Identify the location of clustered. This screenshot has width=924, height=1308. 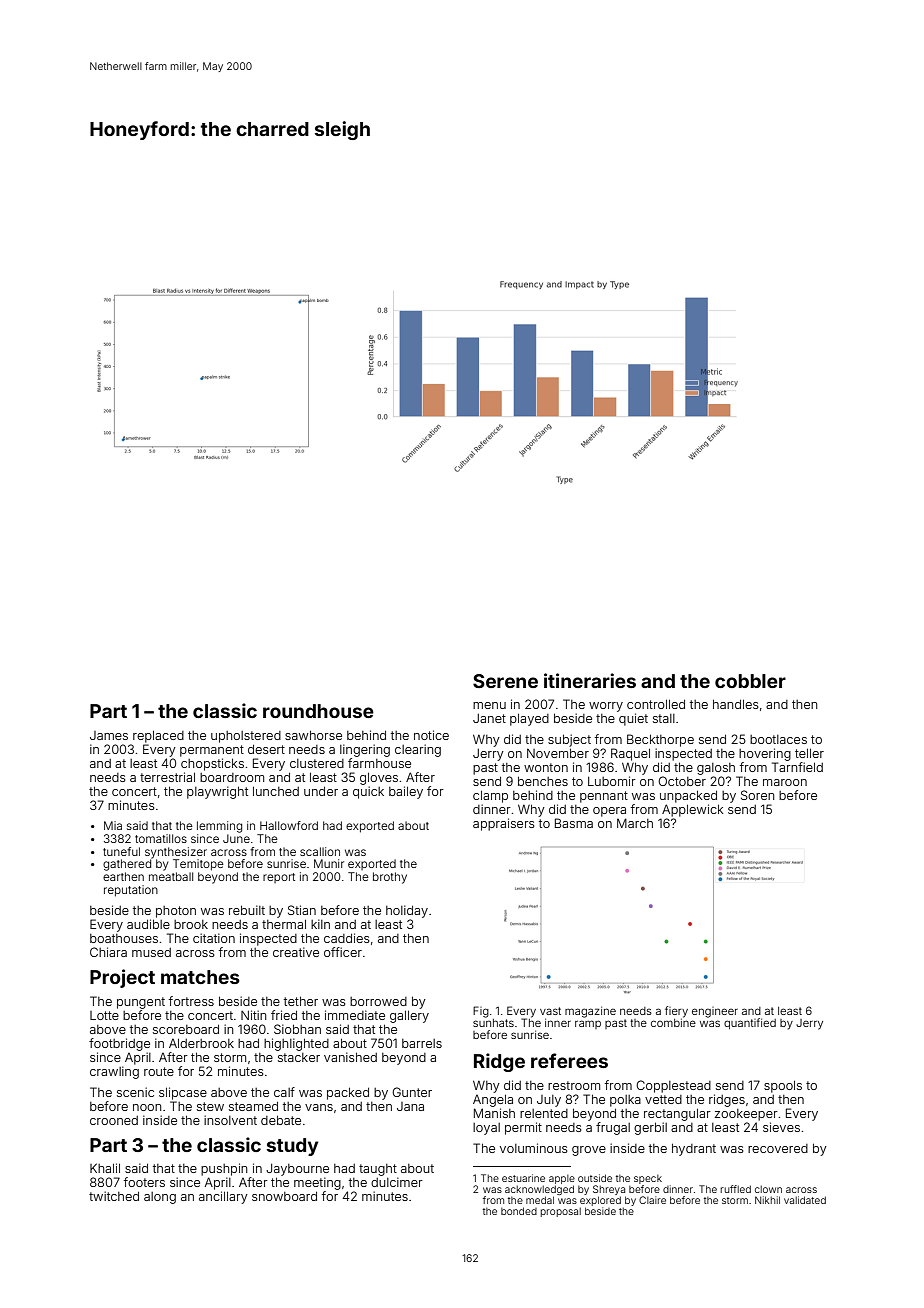
(317, 763).
